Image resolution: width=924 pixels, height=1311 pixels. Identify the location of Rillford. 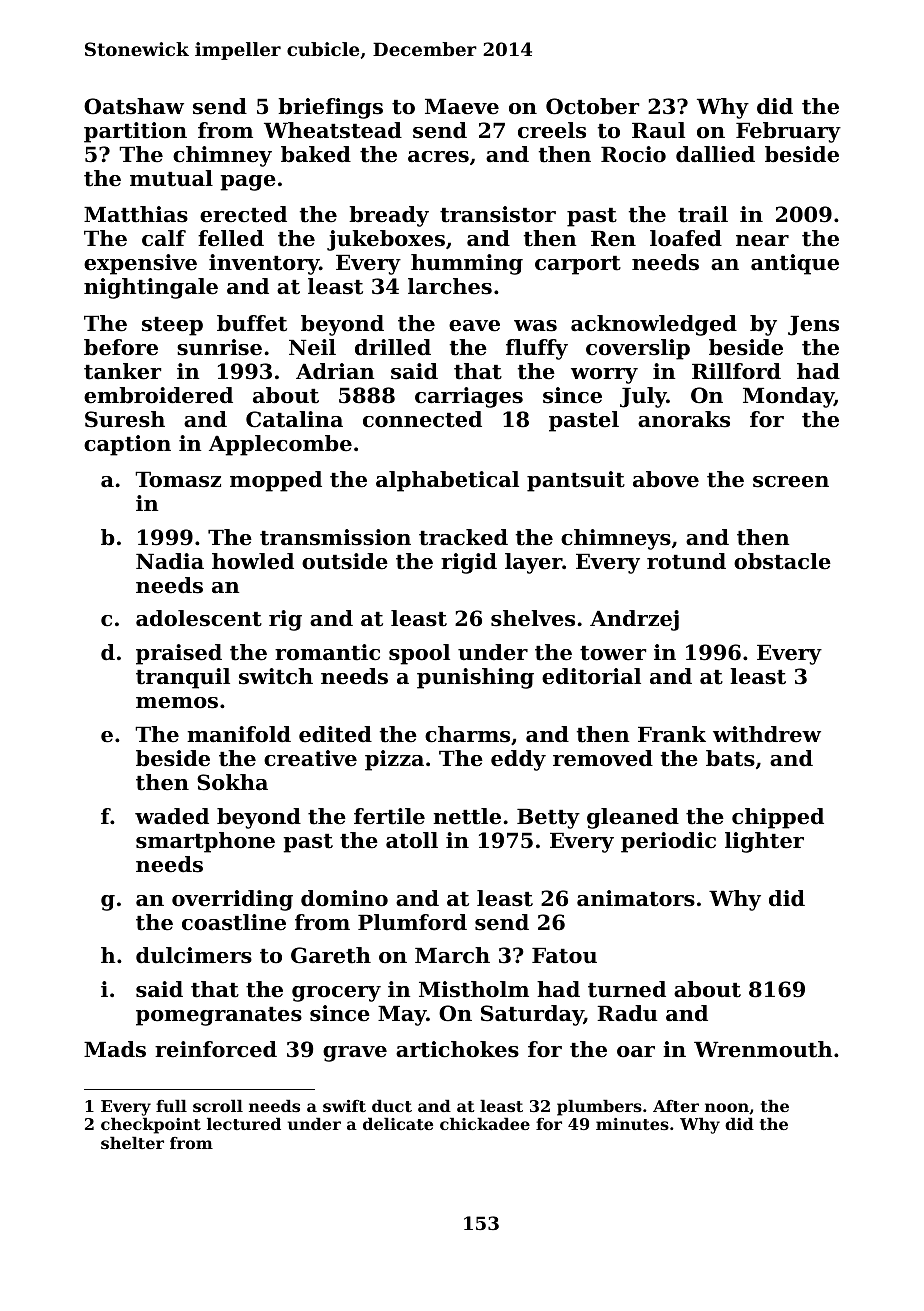
(736, 371).
